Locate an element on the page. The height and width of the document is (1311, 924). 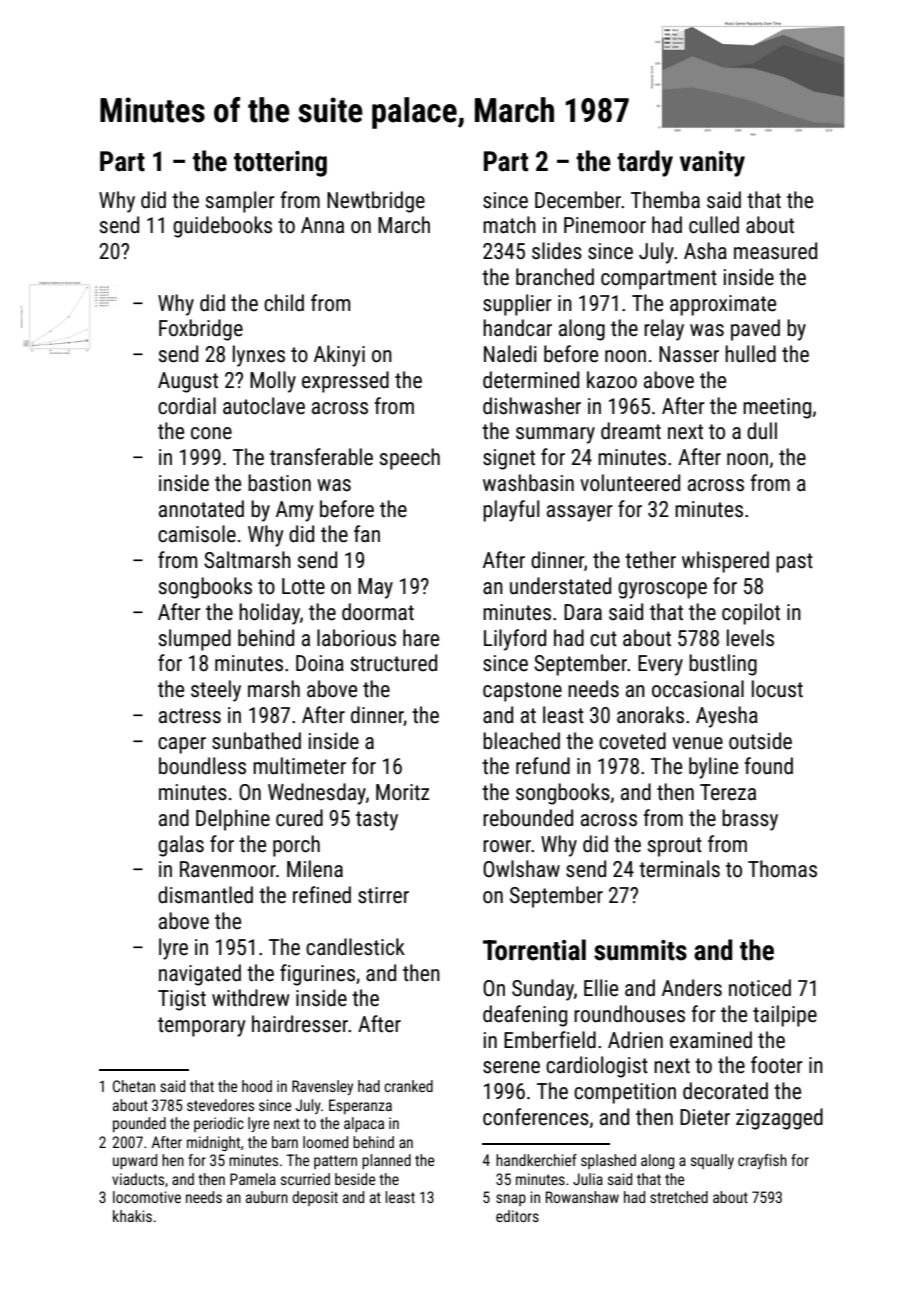
vanity is located at coordinates (712, 164).
